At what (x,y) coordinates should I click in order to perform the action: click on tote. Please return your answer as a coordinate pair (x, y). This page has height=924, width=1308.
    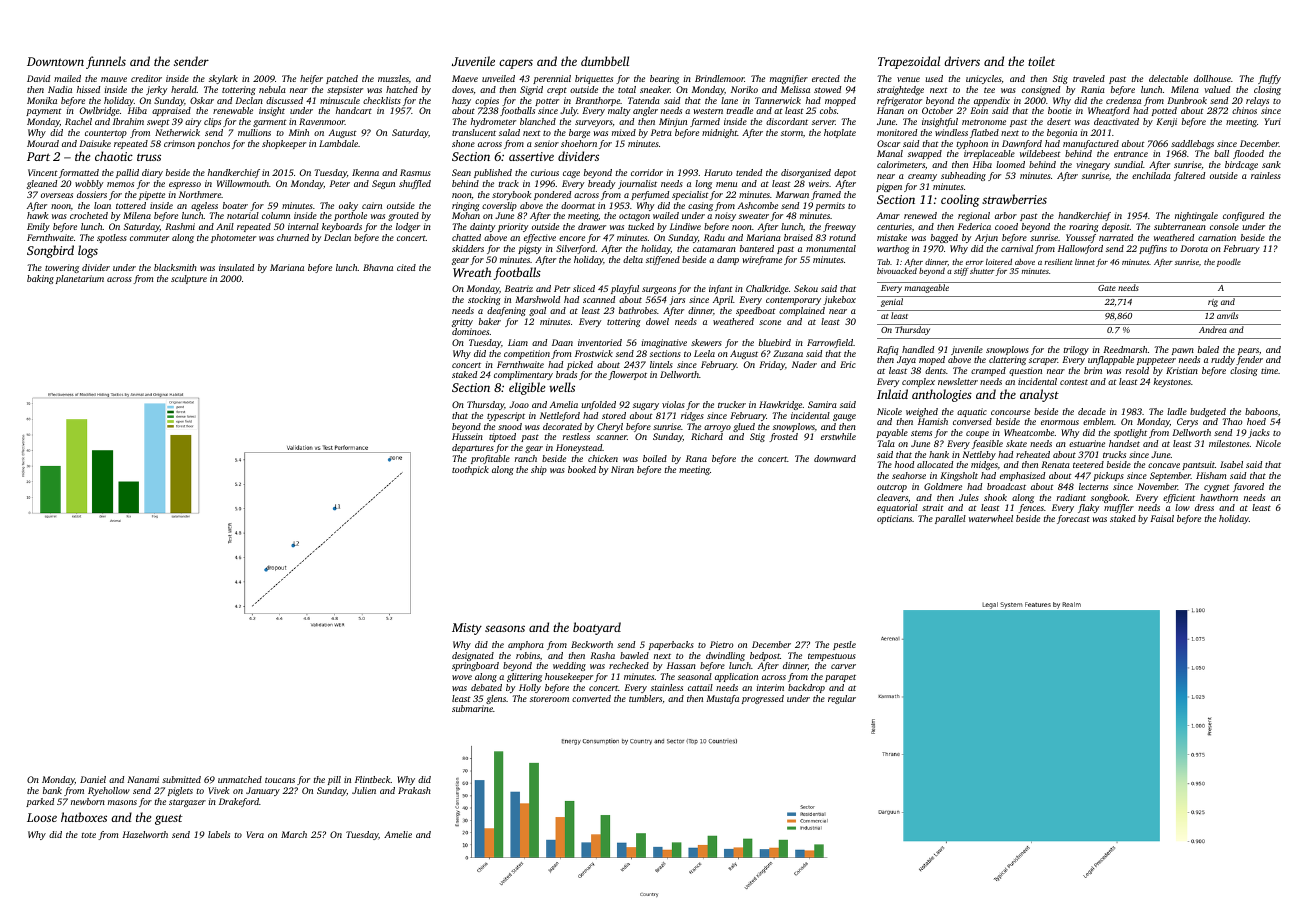
    Looking at the image, I should click on (89, 835).
